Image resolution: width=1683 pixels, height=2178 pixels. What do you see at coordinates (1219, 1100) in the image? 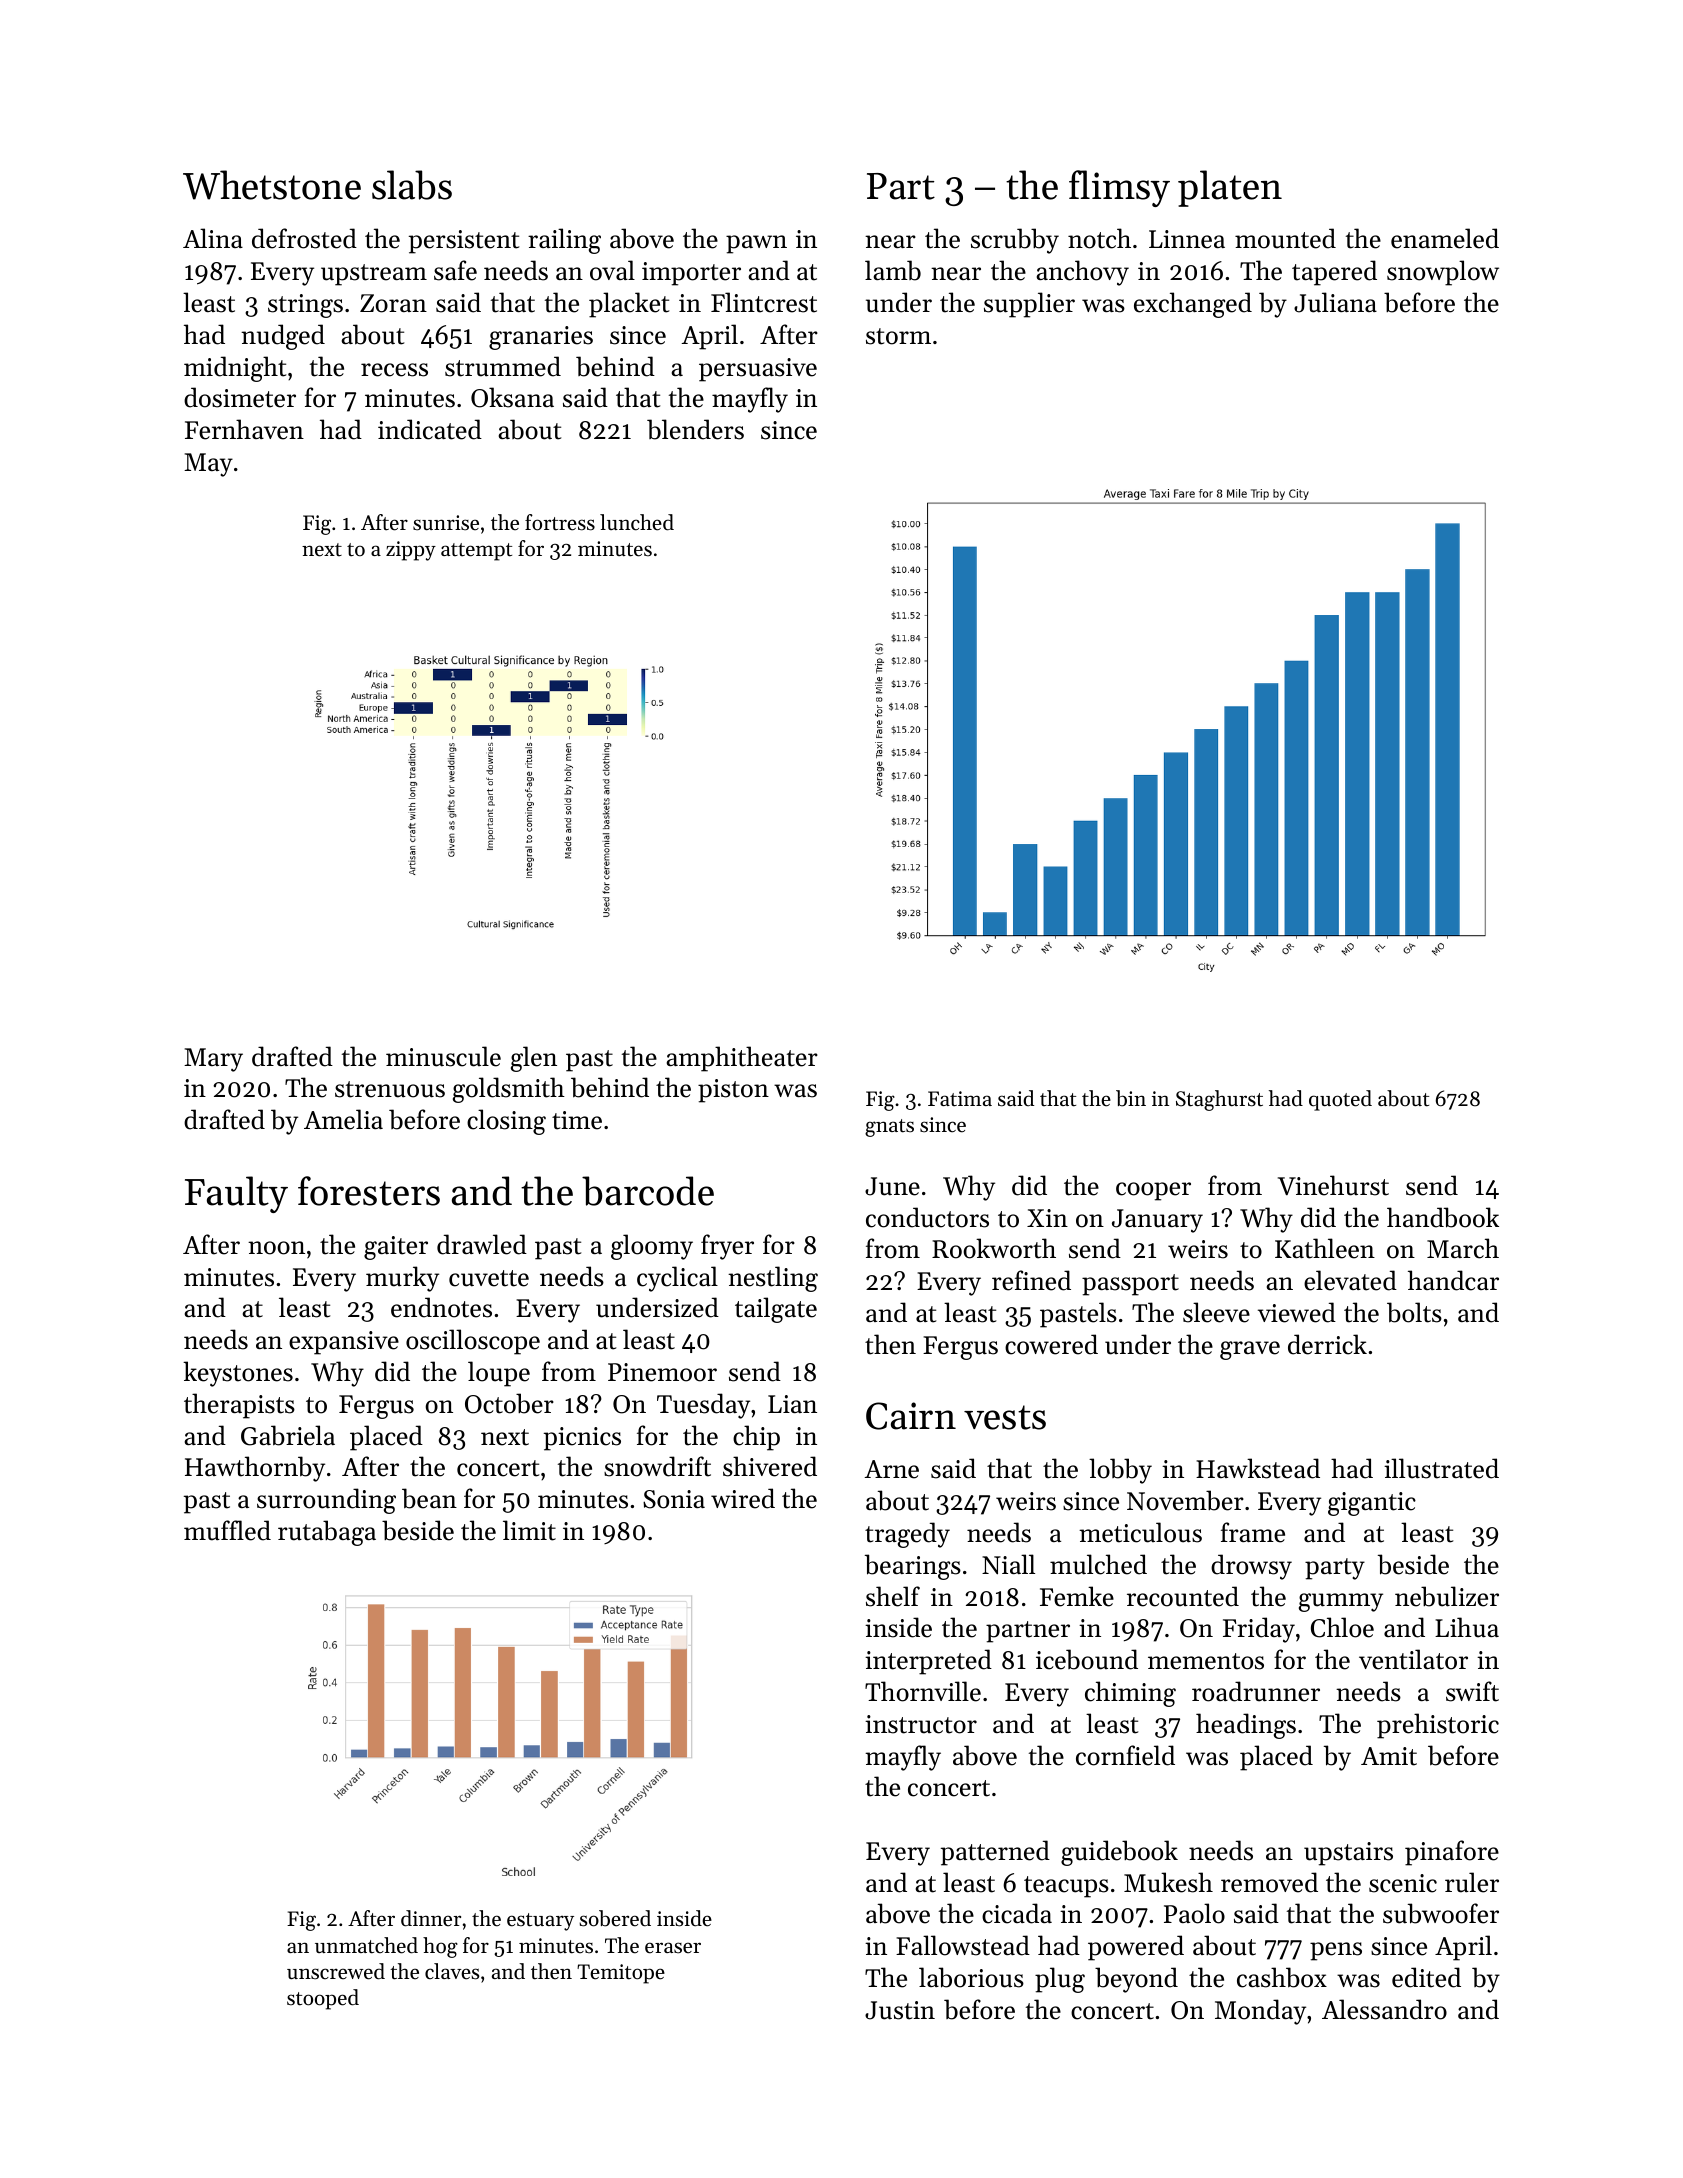
I see `Staghurst` at bounding box center [1219, 1100].
